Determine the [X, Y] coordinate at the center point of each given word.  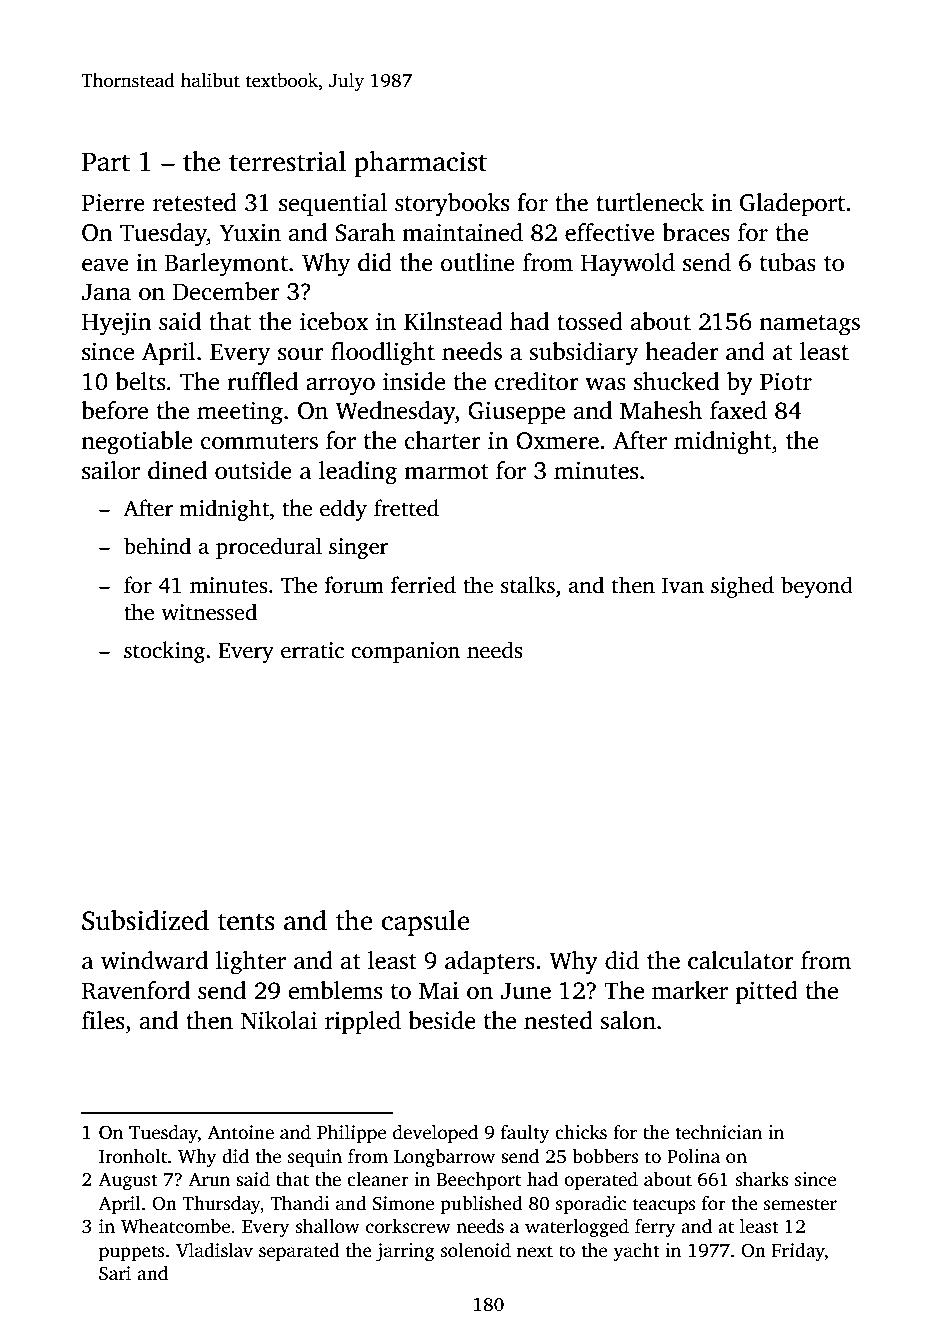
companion [405, 652]
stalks [528, 585]
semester [800, 1204]
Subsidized [145, 920]
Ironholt [133, 1156]
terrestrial [287, 161]
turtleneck [650, 202]
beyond [817, 587]
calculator [741, 960]
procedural [269, 548]
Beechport [478, 1181]
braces [696, 232]
